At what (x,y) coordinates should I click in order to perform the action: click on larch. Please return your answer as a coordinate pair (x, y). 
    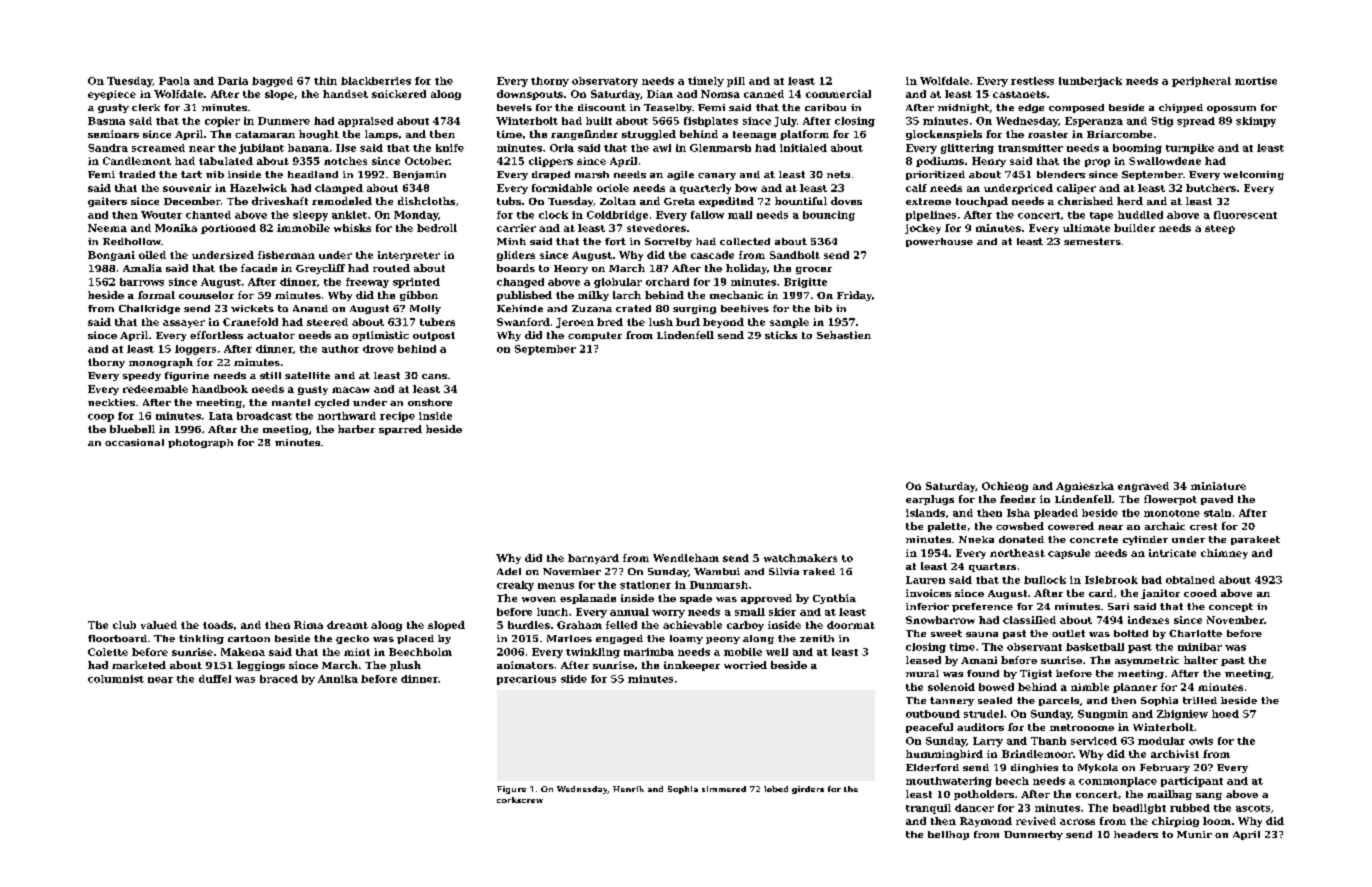
    Looking at the image, I should click on (627, 295).
